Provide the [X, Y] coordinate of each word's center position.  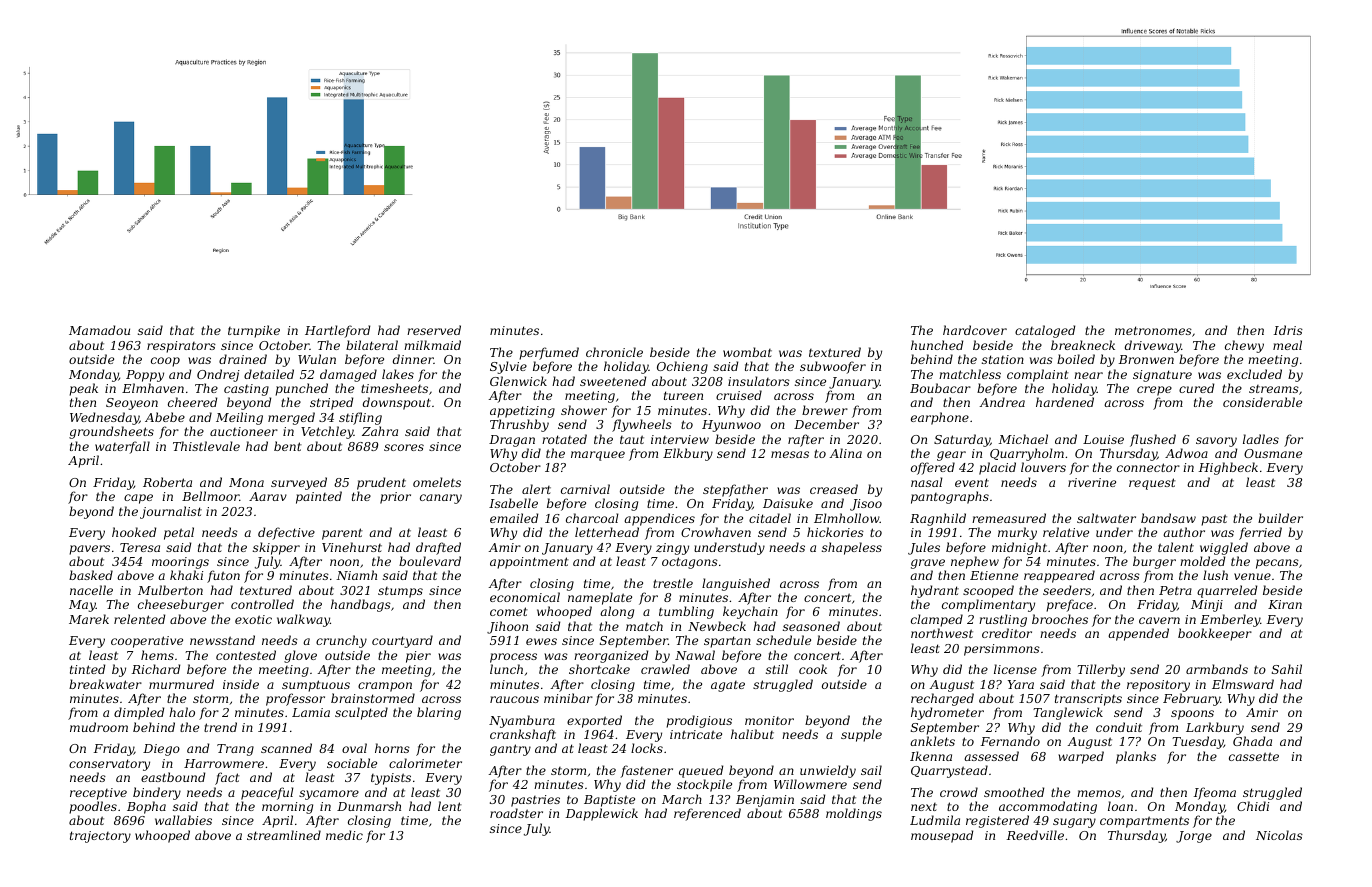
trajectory [100, 837]
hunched [937, 345]
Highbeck [1228, 468]
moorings [180, 563]
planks [1136, 757]
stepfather [735, 490]
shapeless [852, 548]
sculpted [361, 713]
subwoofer [833, 367]
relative [1066, 532]
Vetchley [327, 432]
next [924, 807]
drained [243, 359]
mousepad [942, 836]
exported [594, 721]
